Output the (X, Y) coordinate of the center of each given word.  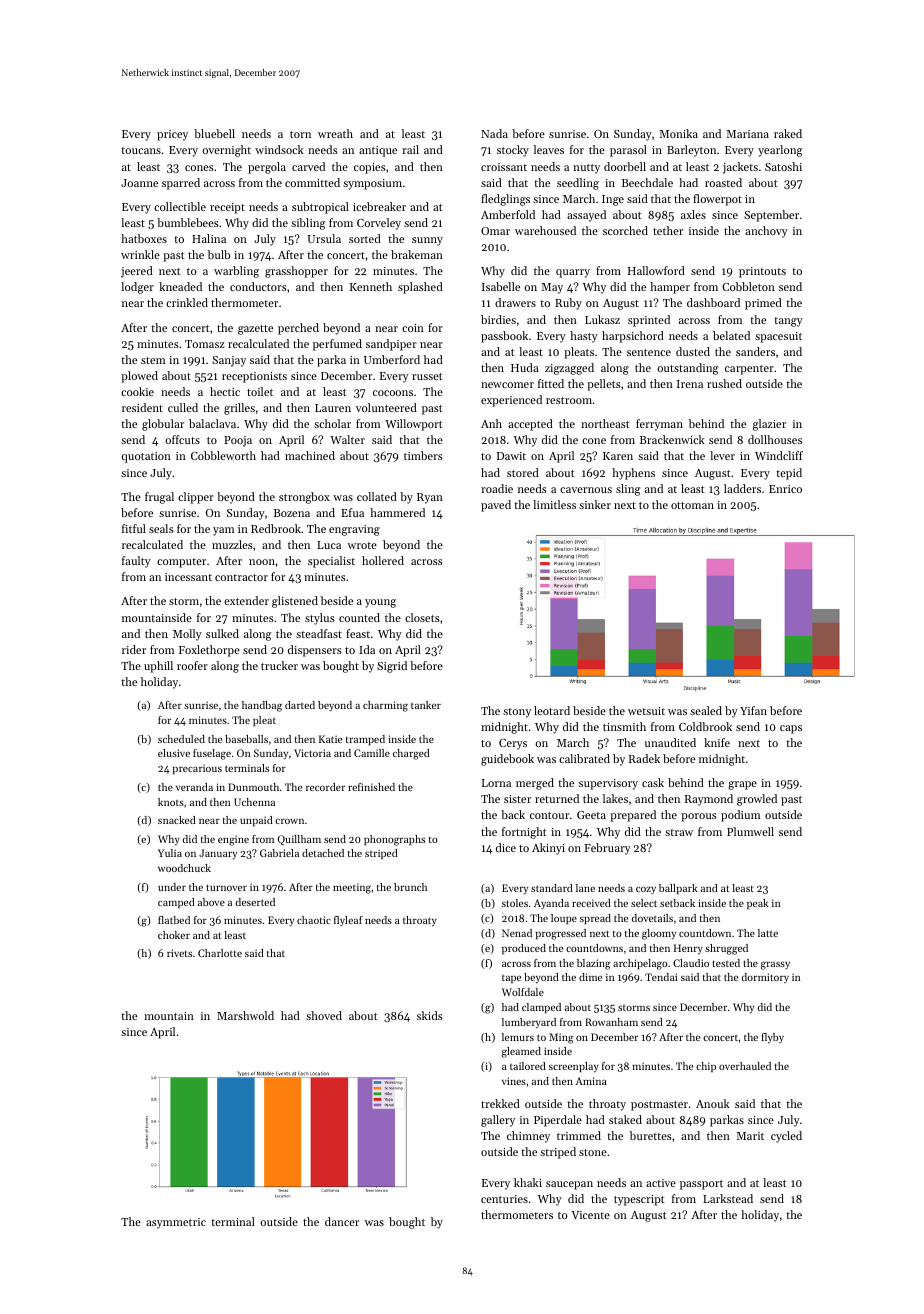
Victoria (312, 753)
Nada (494, 133)
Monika (679, 133)
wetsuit (646, 711)
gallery (498, 1121)
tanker (426, 705)
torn (300, 134)
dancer (342, 1221)
